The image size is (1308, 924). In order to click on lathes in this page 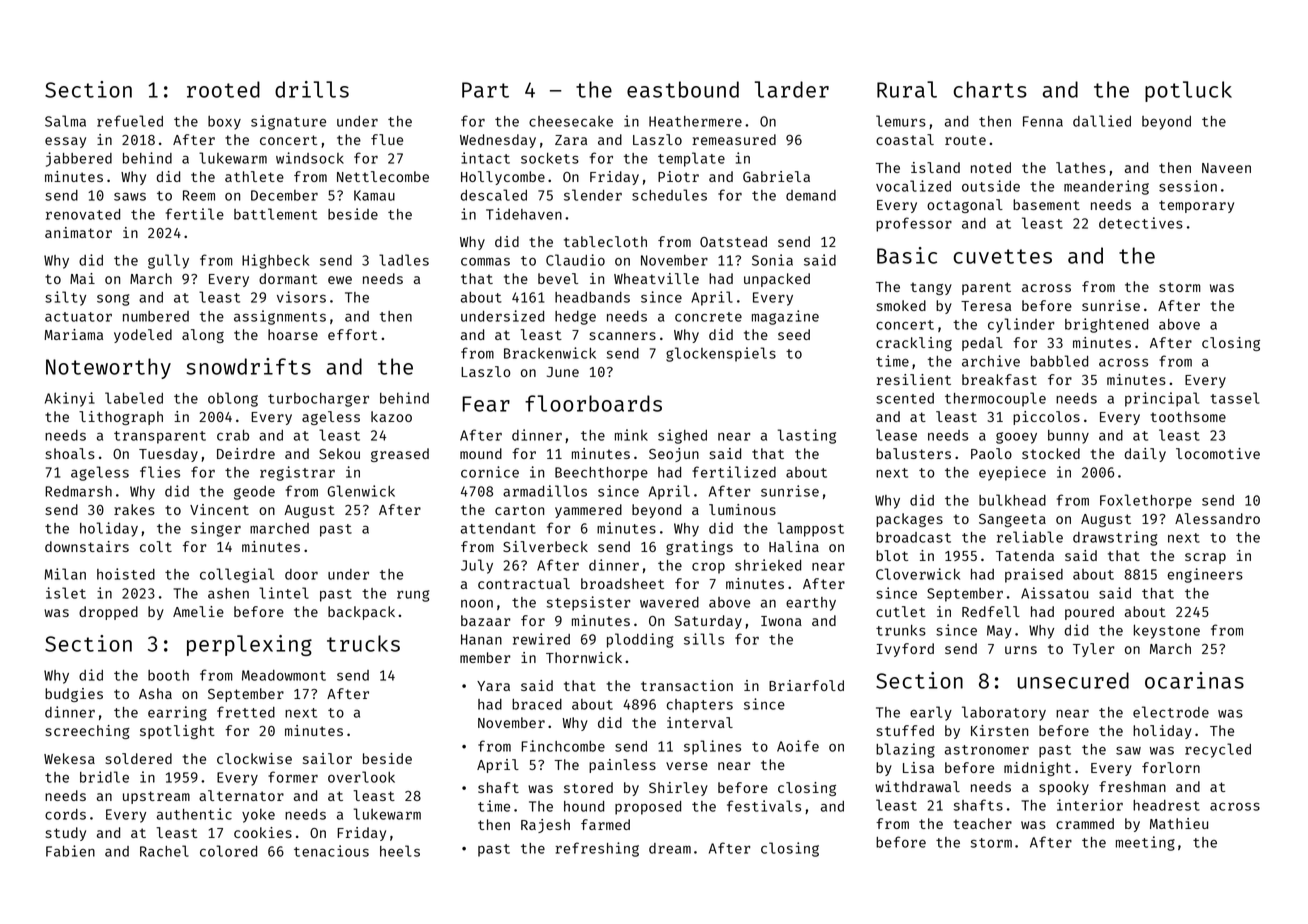, I will do `click(1081, 167)`.
